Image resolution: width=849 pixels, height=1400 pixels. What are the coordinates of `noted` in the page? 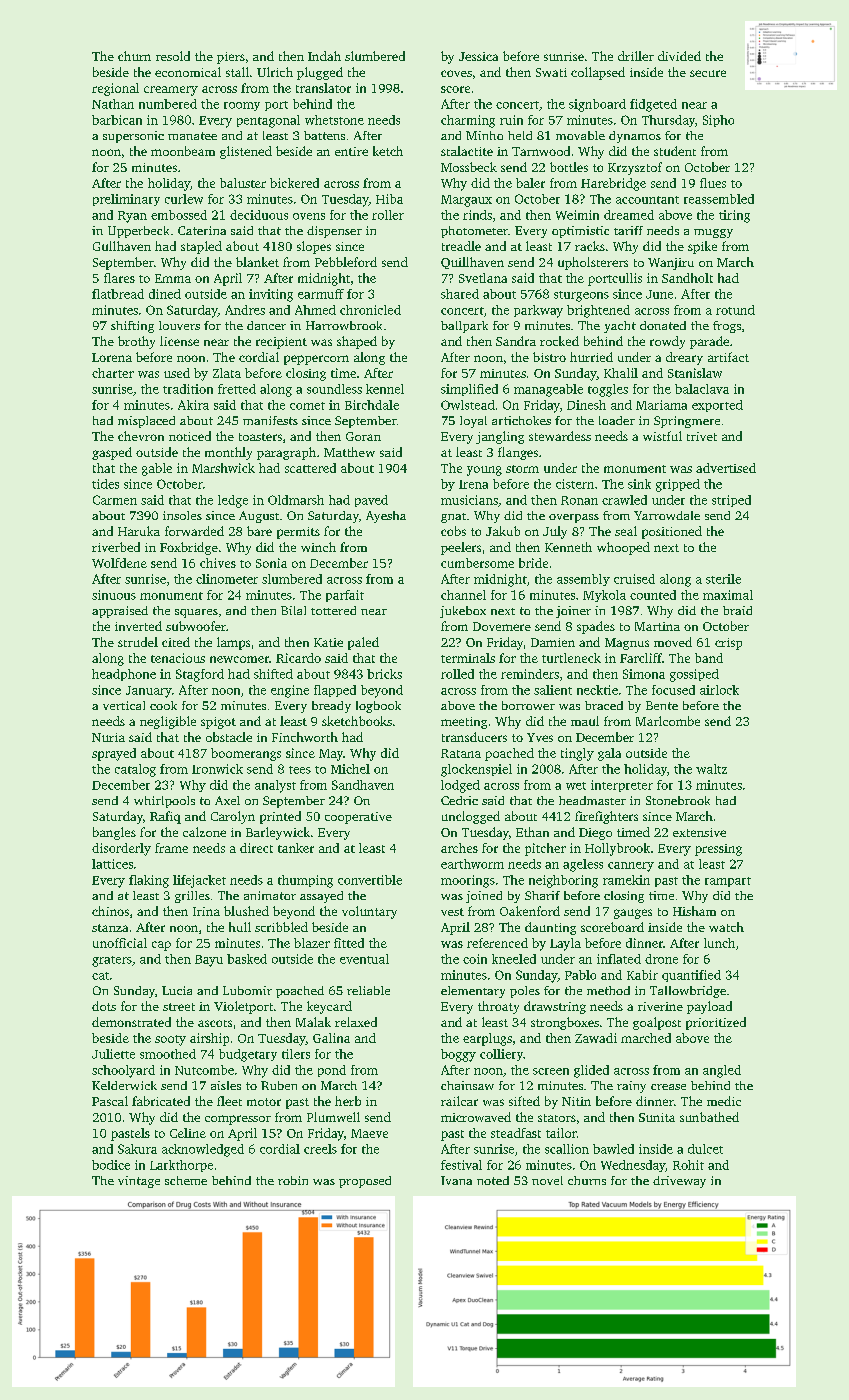 It's located at (493, 1180).
